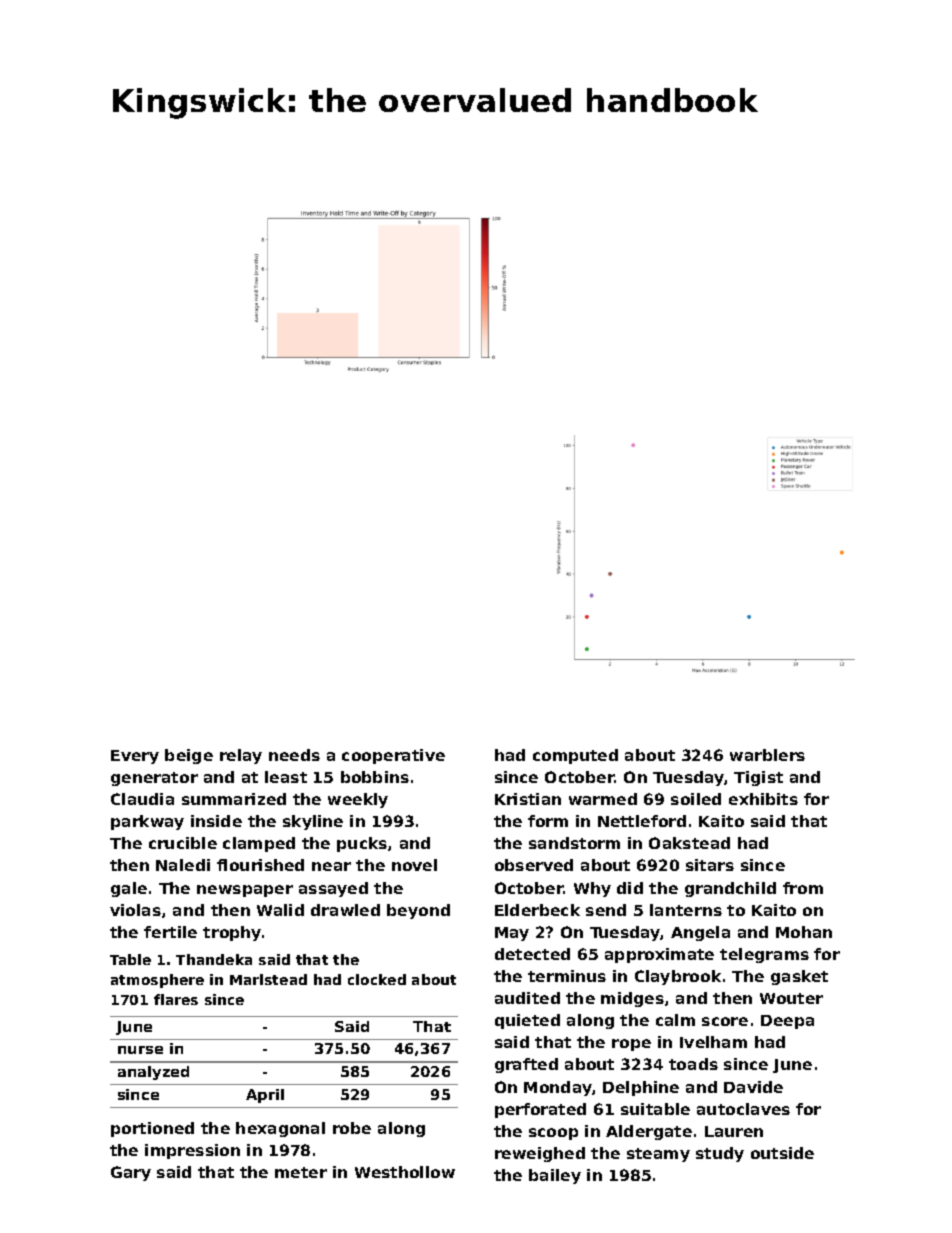 The image size is (952, 1233). Describe the element at coordinates (135, 757) in the screenshot. I see `Every` at that location.
